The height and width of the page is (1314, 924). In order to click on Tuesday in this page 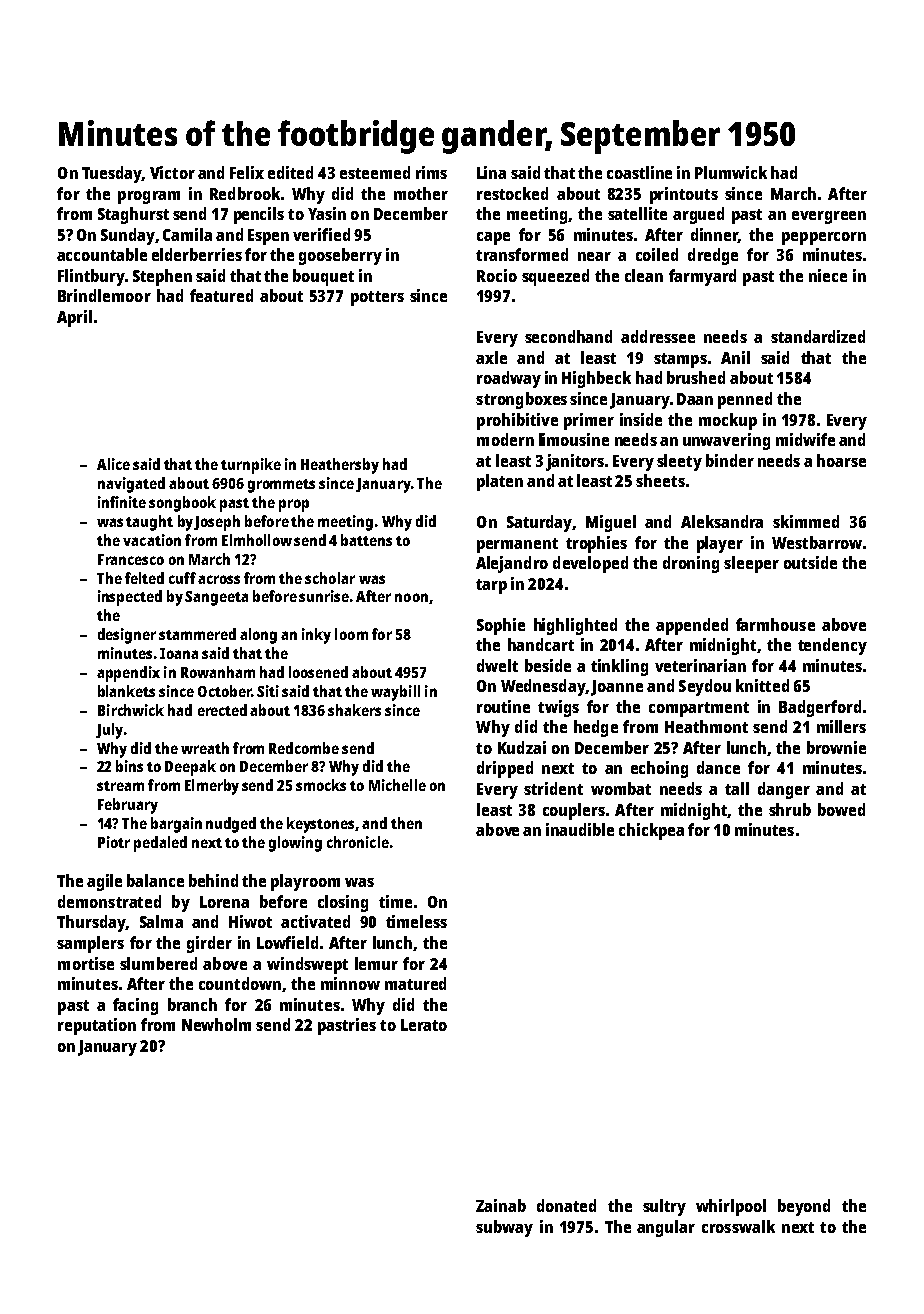, I will do `click(112, 174)`.
